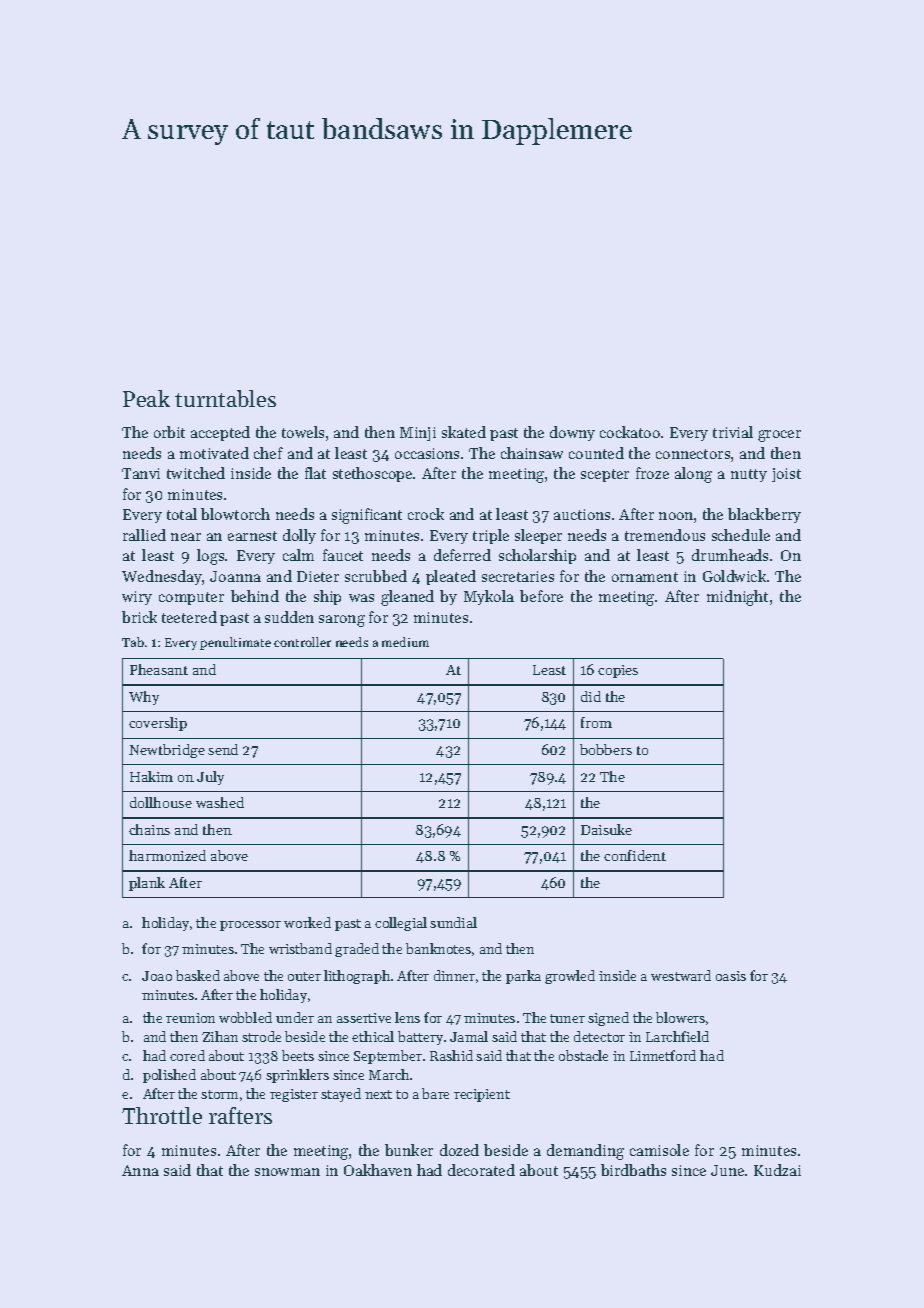 Image resolution: width=924 pixels, height=1308 pixels. Describe the element at coordinates (214, 453) in the screenshot. I see `motivated` at that location.
